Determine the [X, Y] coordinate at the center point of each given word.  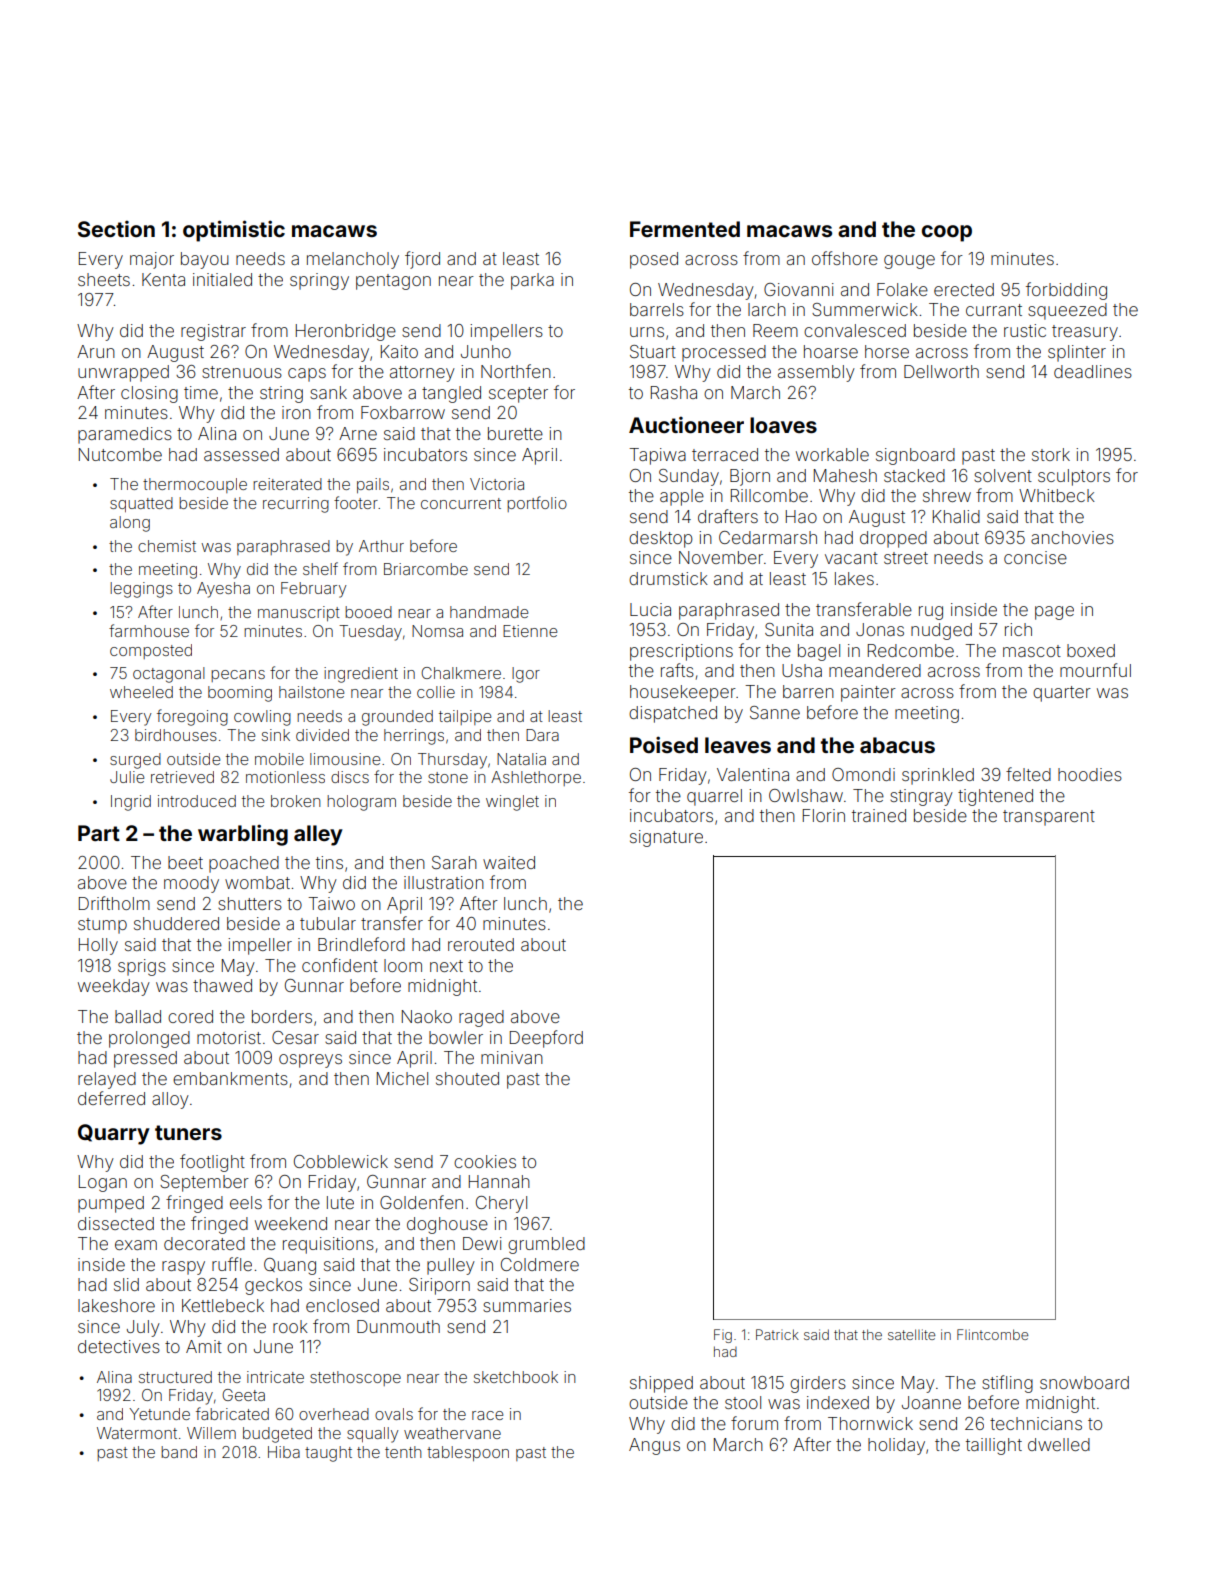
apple [682, 497]
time [201, 392]
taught [328, 1454]
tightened [995, 797]
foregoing [192, 717]
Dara [542, 735]
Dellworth [941, 371]
